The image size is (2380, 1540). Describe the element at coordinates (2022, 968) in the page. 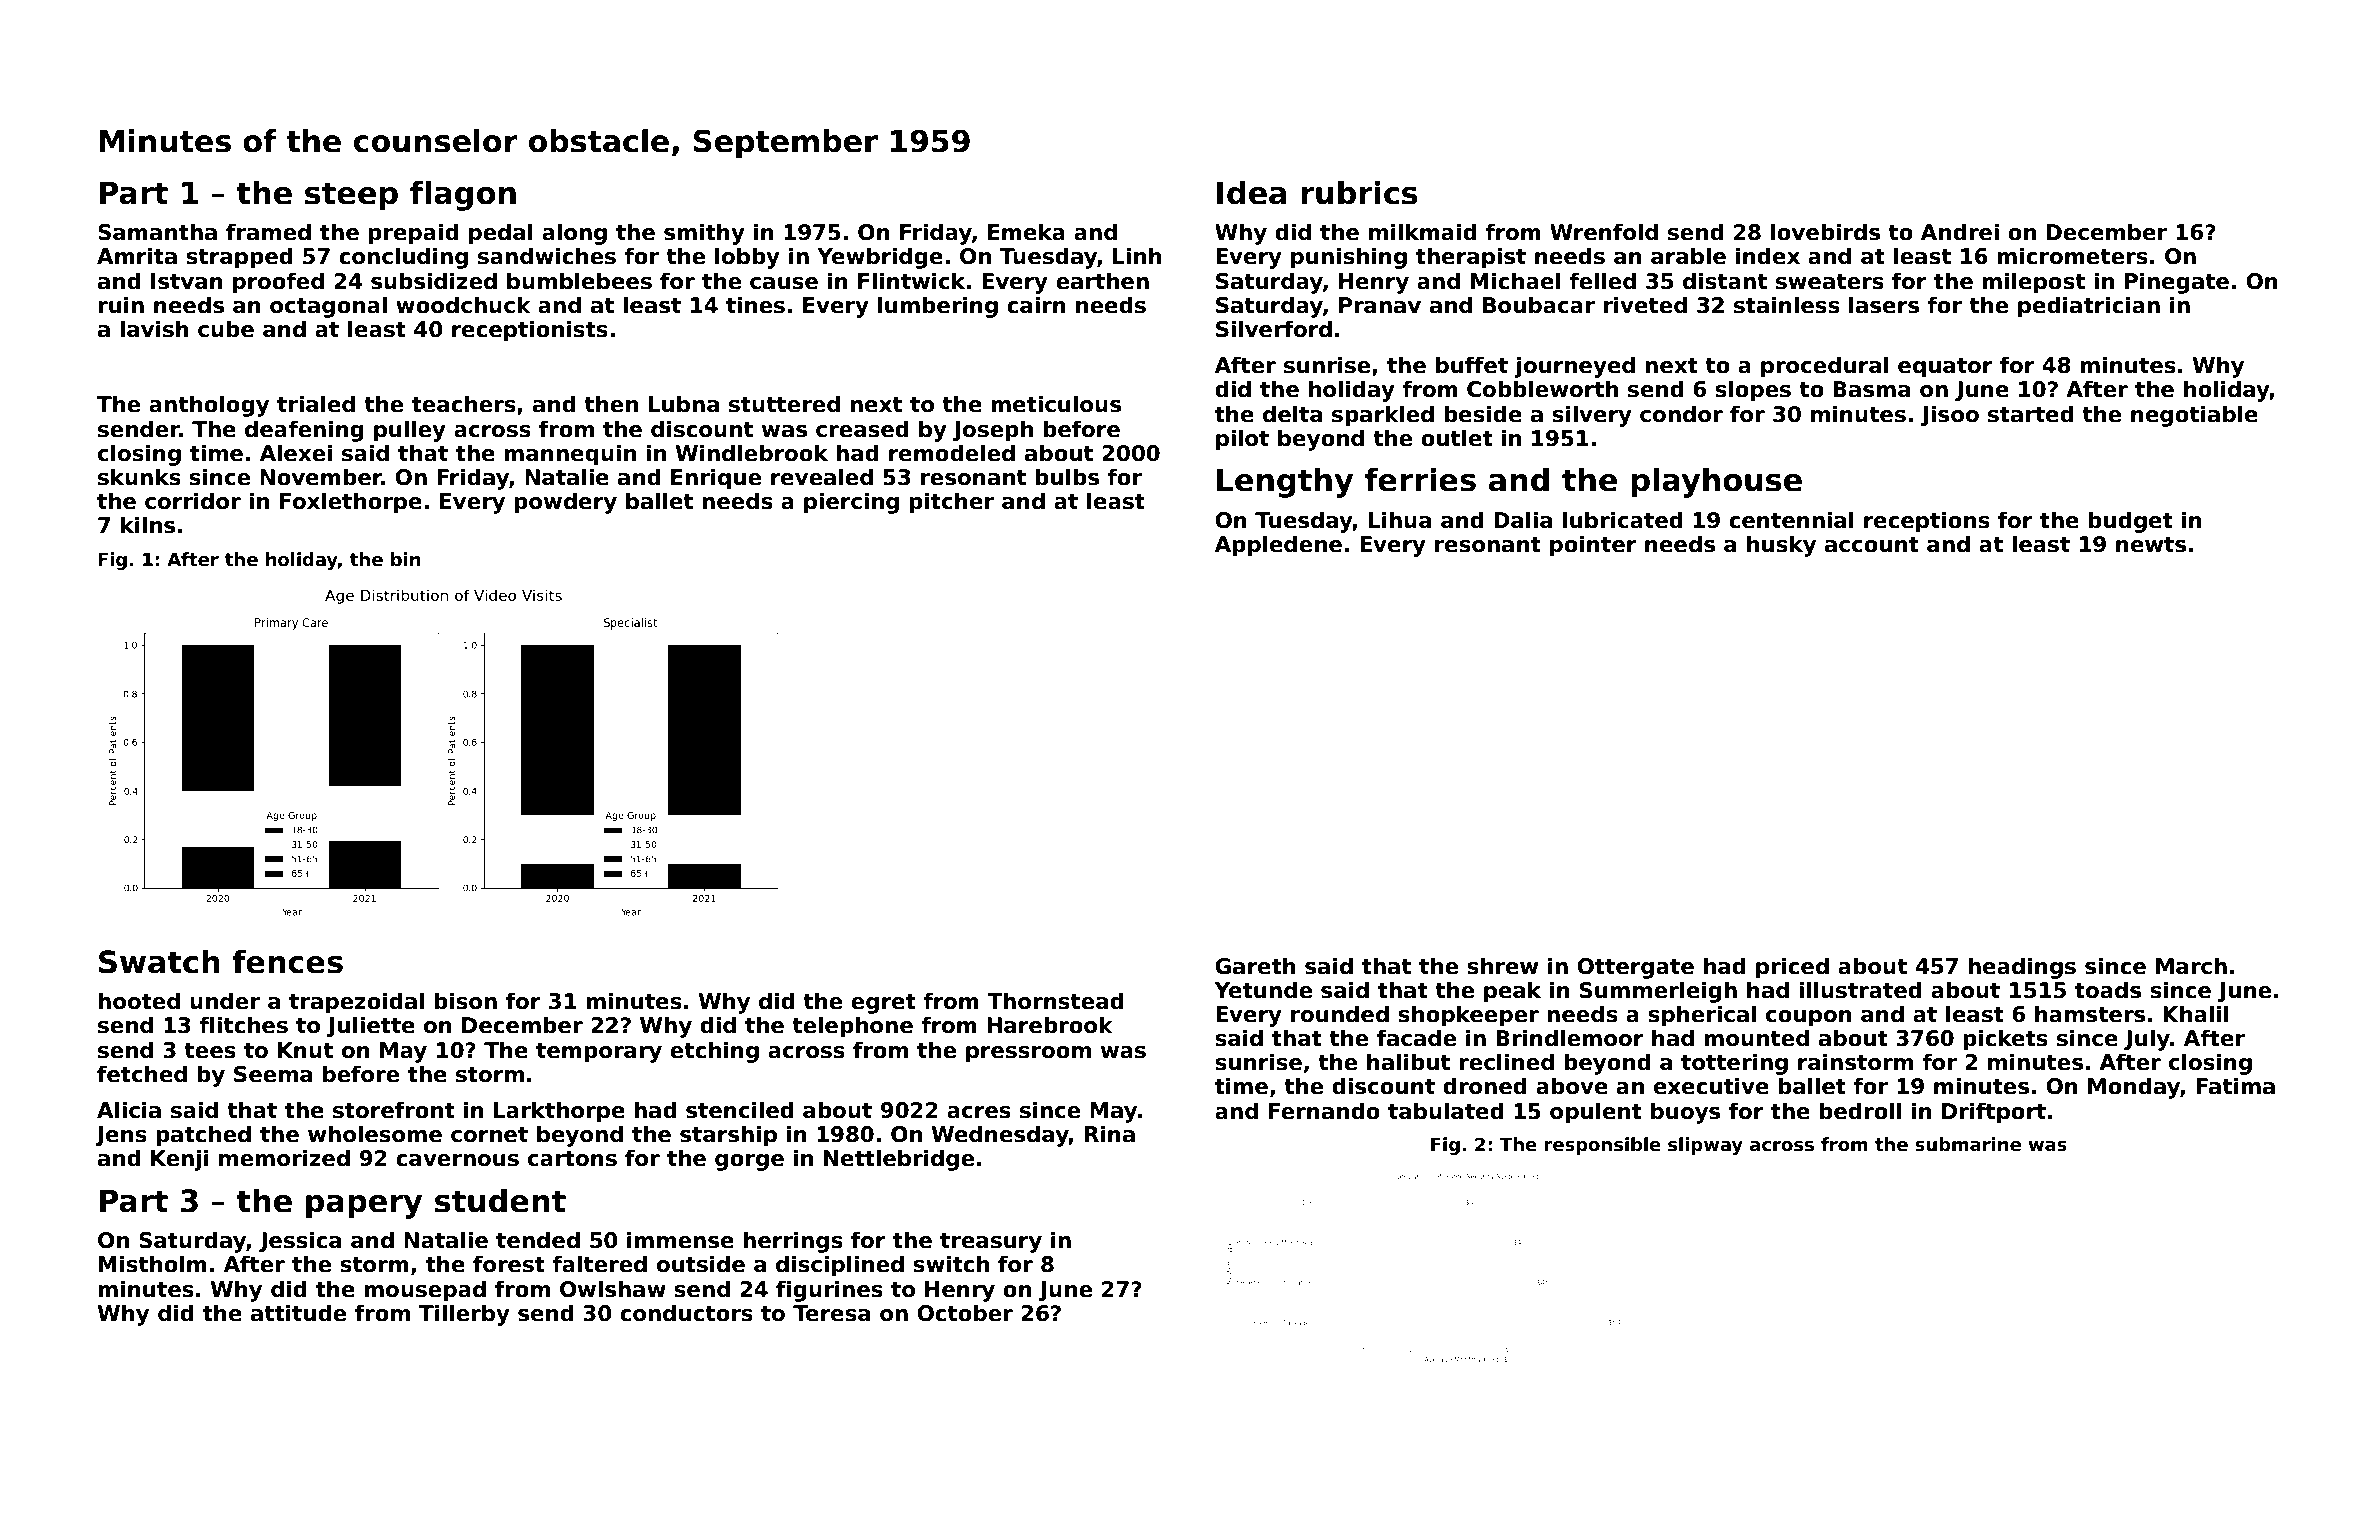

I see `headings` at that location.
